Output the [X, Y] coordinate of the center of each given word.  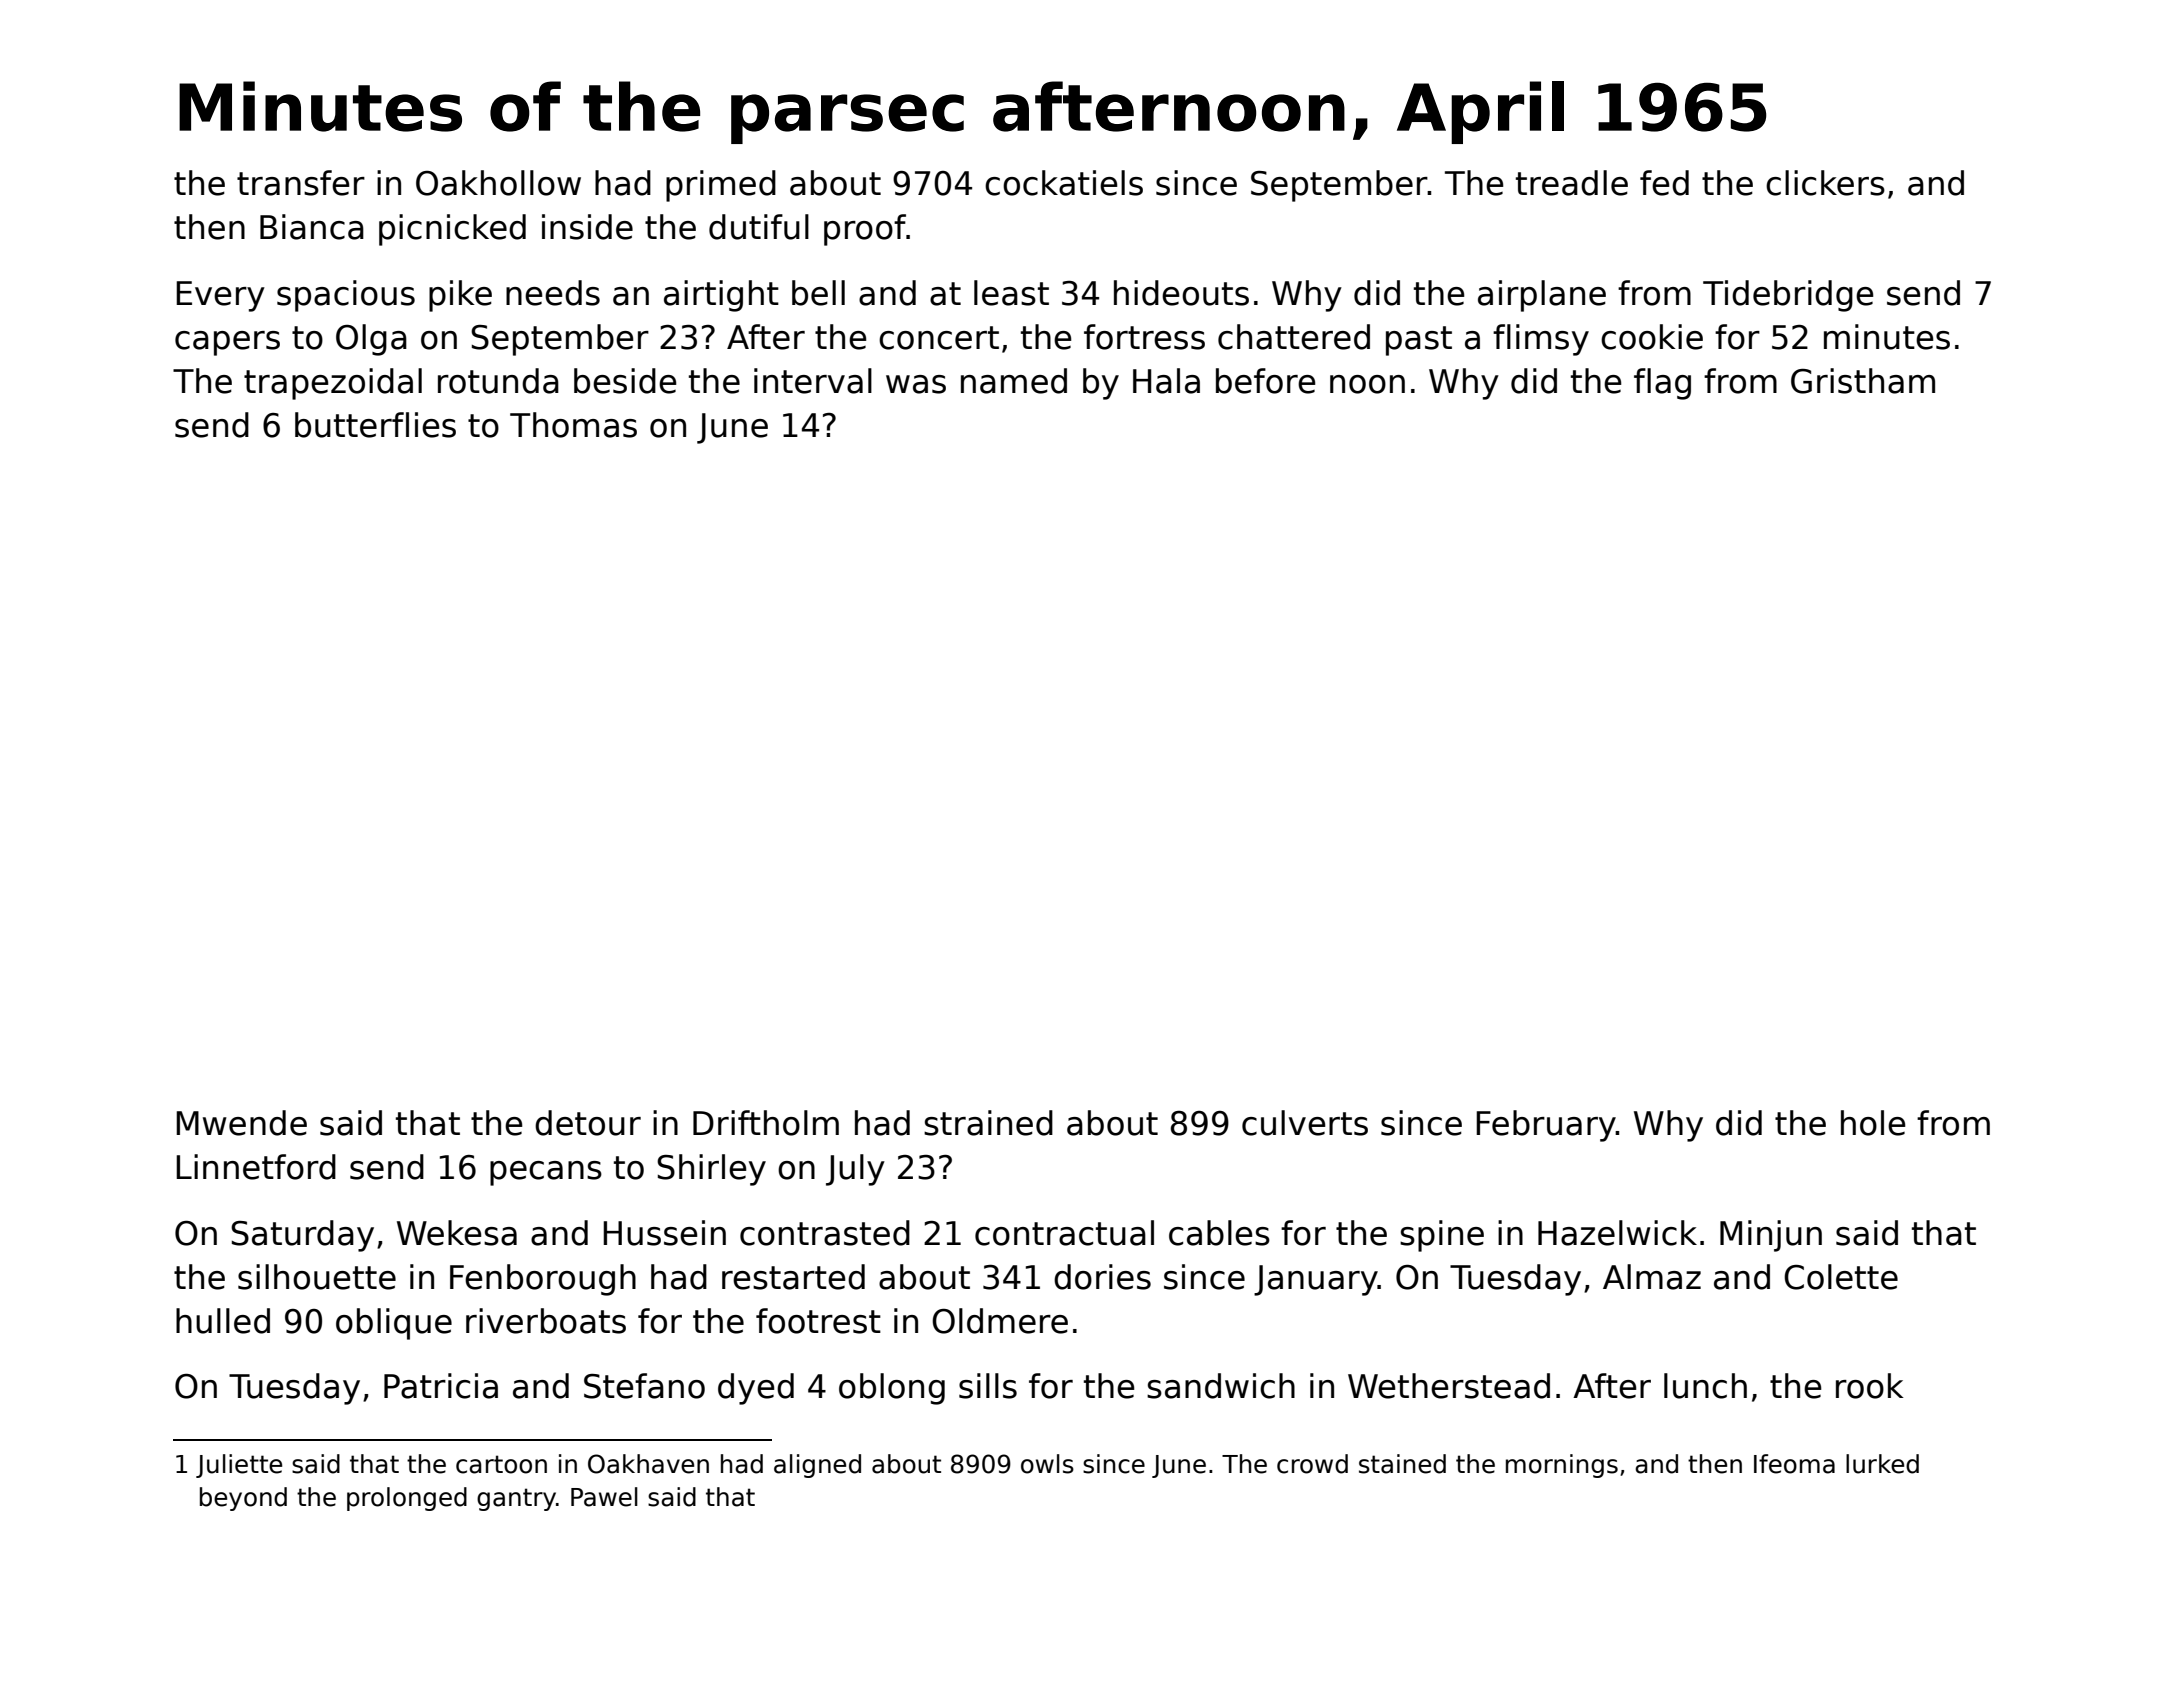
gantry [516, 1499]
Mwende [241, 1123]
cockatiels [1064, 183]
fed [1664, 183]
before [1266, 381]
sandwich [1221, 1386]
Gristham [1863, 381]
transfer [301, 183]
